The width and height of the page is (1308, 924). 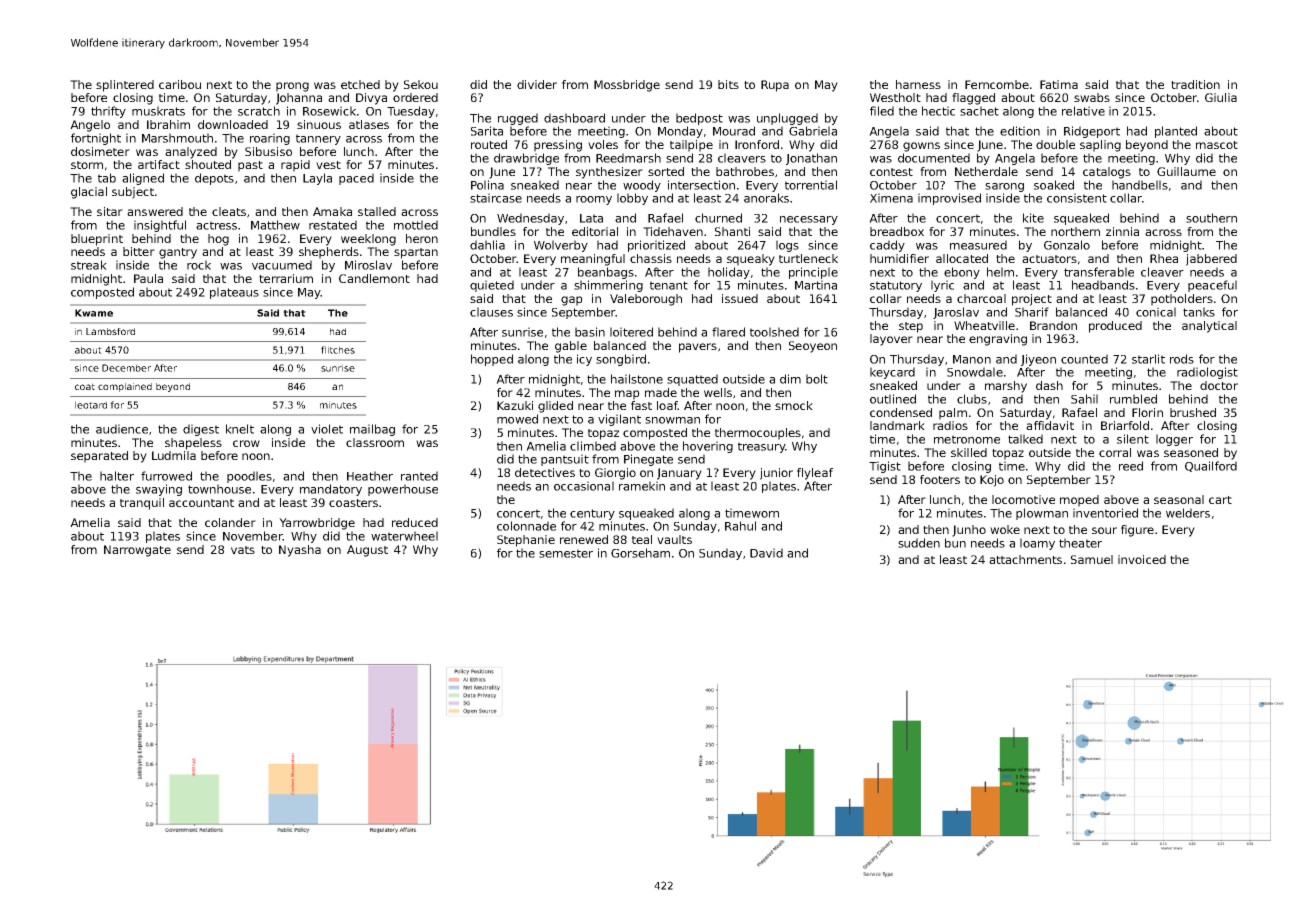 I want to click on Fatima, so click(x=1059, y=84).
